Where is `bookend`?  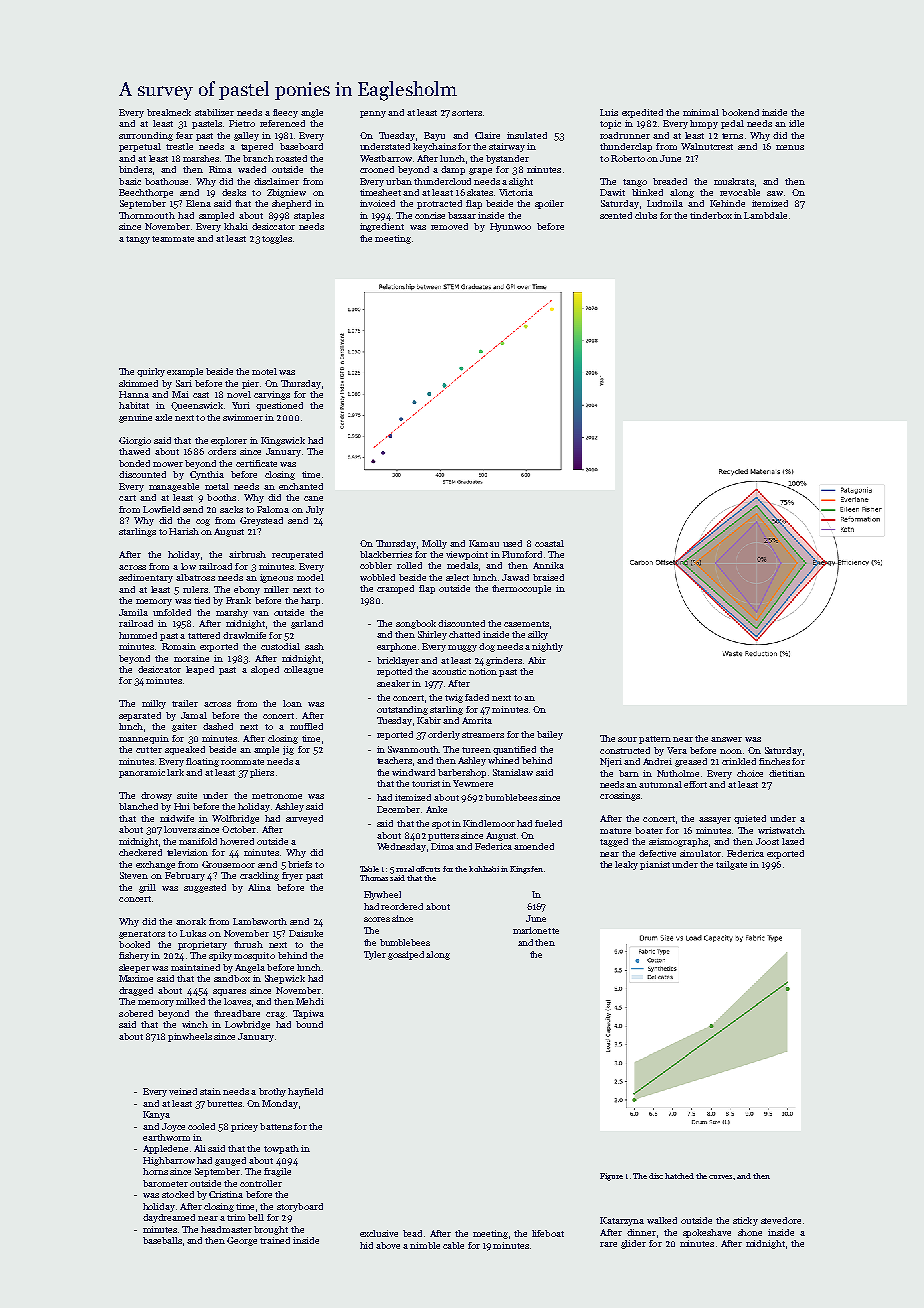
bookend is located at coordinates (740, 112).
